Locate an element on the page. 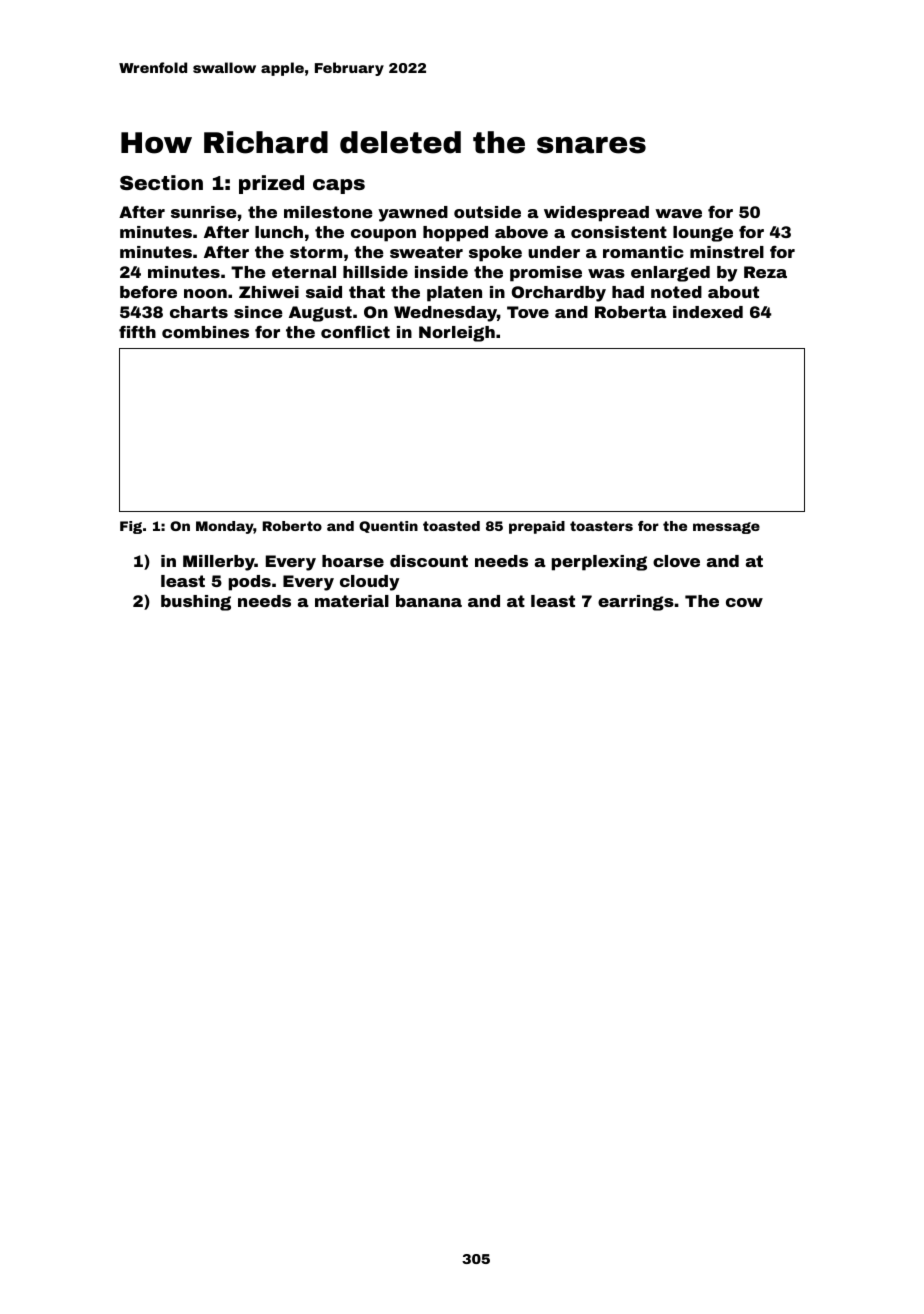 Image resolution: width=924 pixels, height=1314 pixels. prepaid is located at coordinates (537, 527).
